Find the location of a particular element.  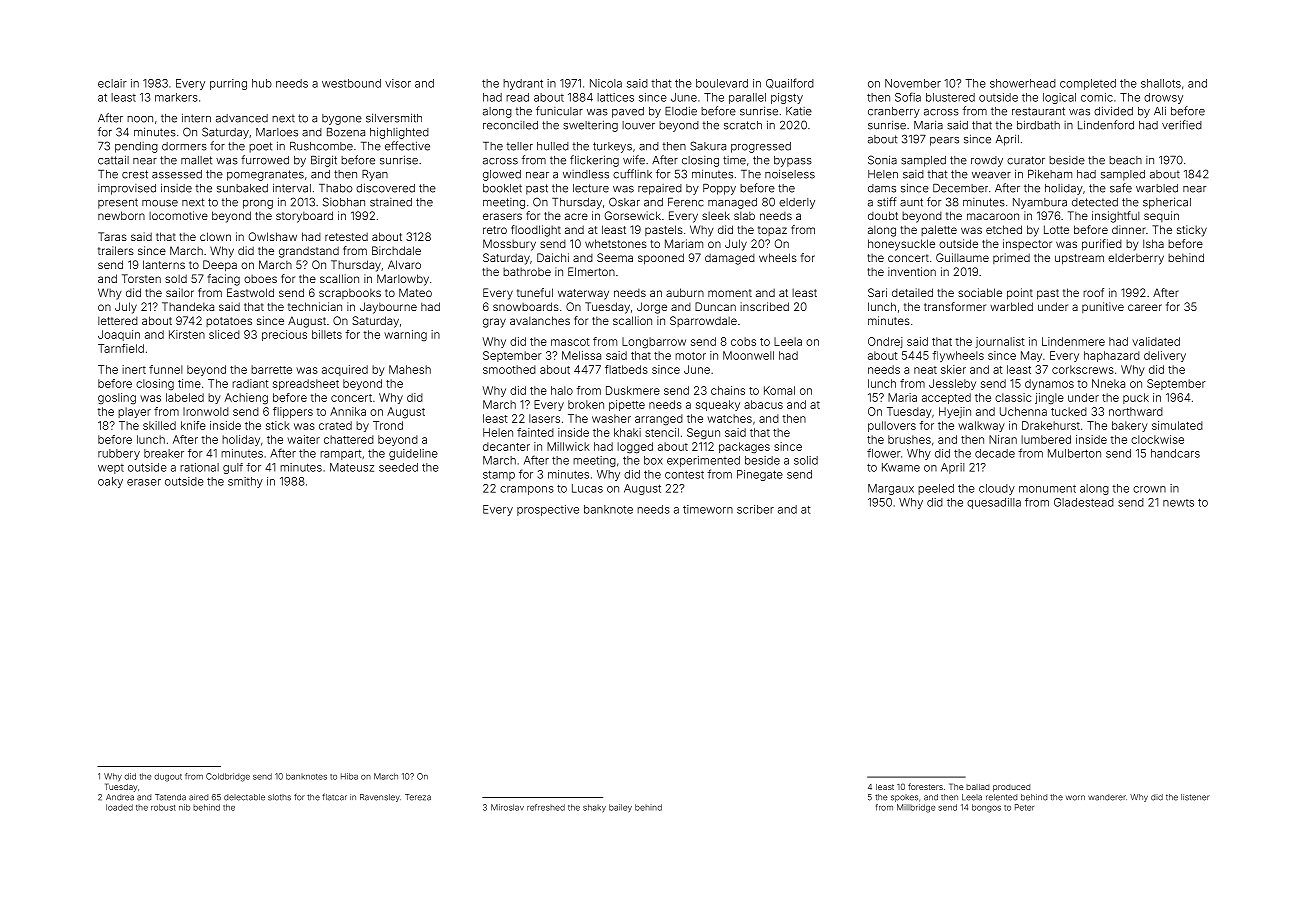

foresters is located at coordinates (925, 786).
